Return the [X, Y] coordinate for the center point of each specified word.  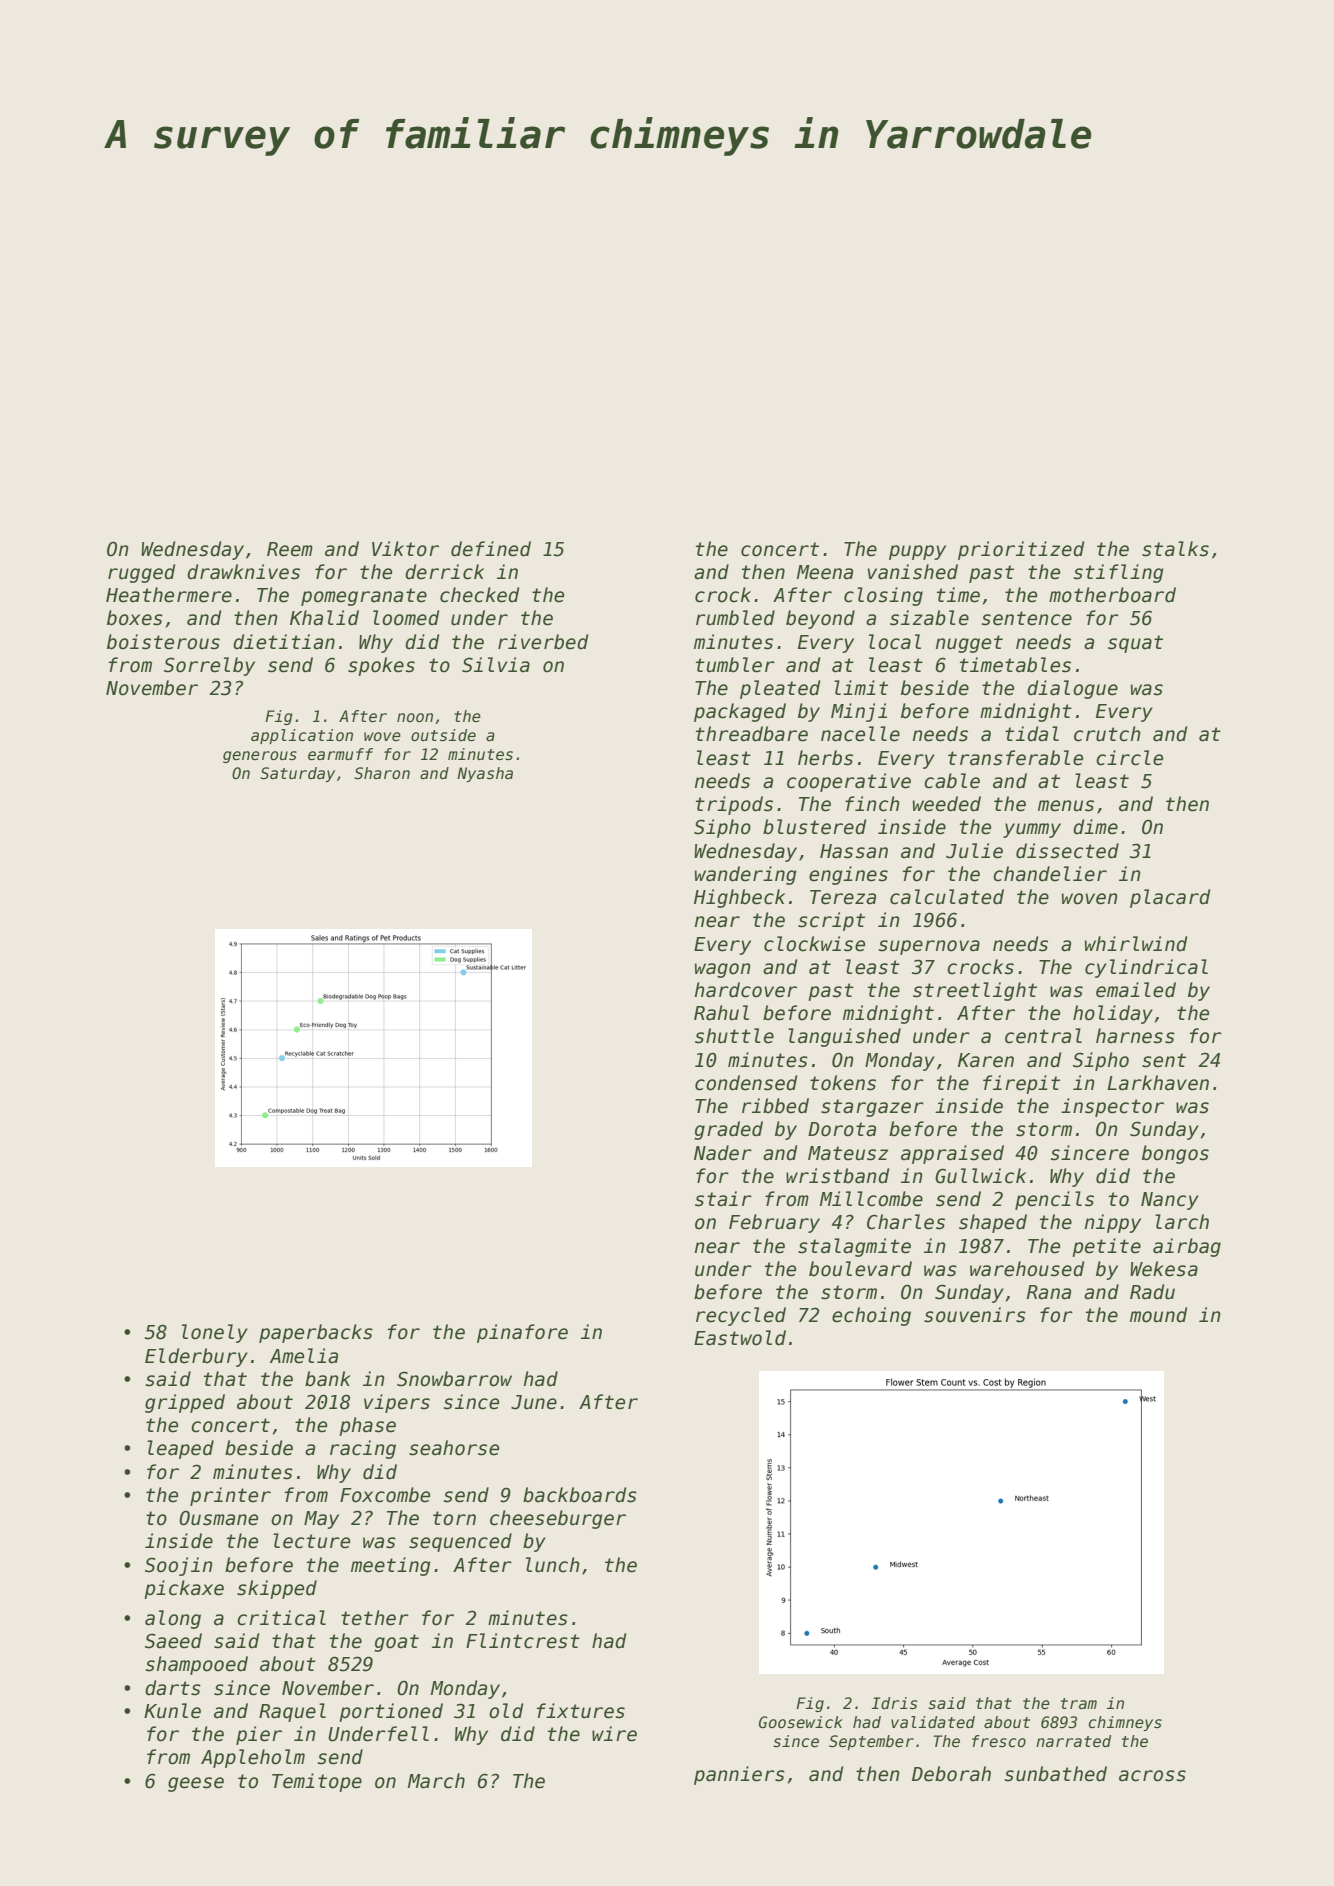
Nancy [1170, 1201]
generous [260, 757]
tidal [1032, 734]
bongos [1175, 1154]
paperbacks [316, 1333]
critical [281, 1618]
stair [723, 1199]
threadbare [752, 734]
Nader [723, 1153]
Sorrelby [209, 666]
